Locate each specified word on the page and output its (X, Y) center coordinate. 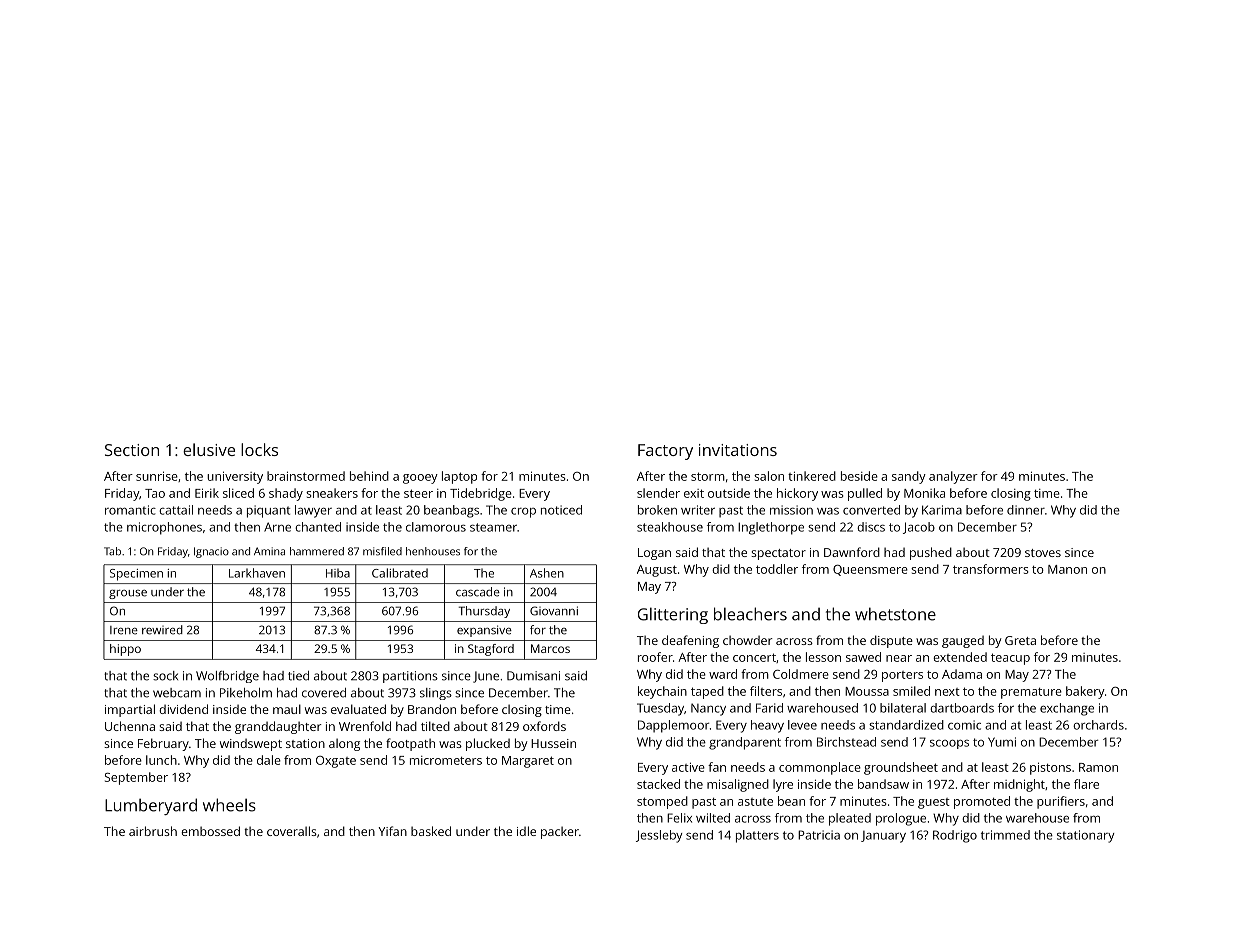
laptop (459, 477)
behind (369, 476)
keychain (662, 692)
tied (298, 676)
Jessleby (659, 836)
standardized (906, 725)
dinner (1026, 510)
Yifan (393, 831)
